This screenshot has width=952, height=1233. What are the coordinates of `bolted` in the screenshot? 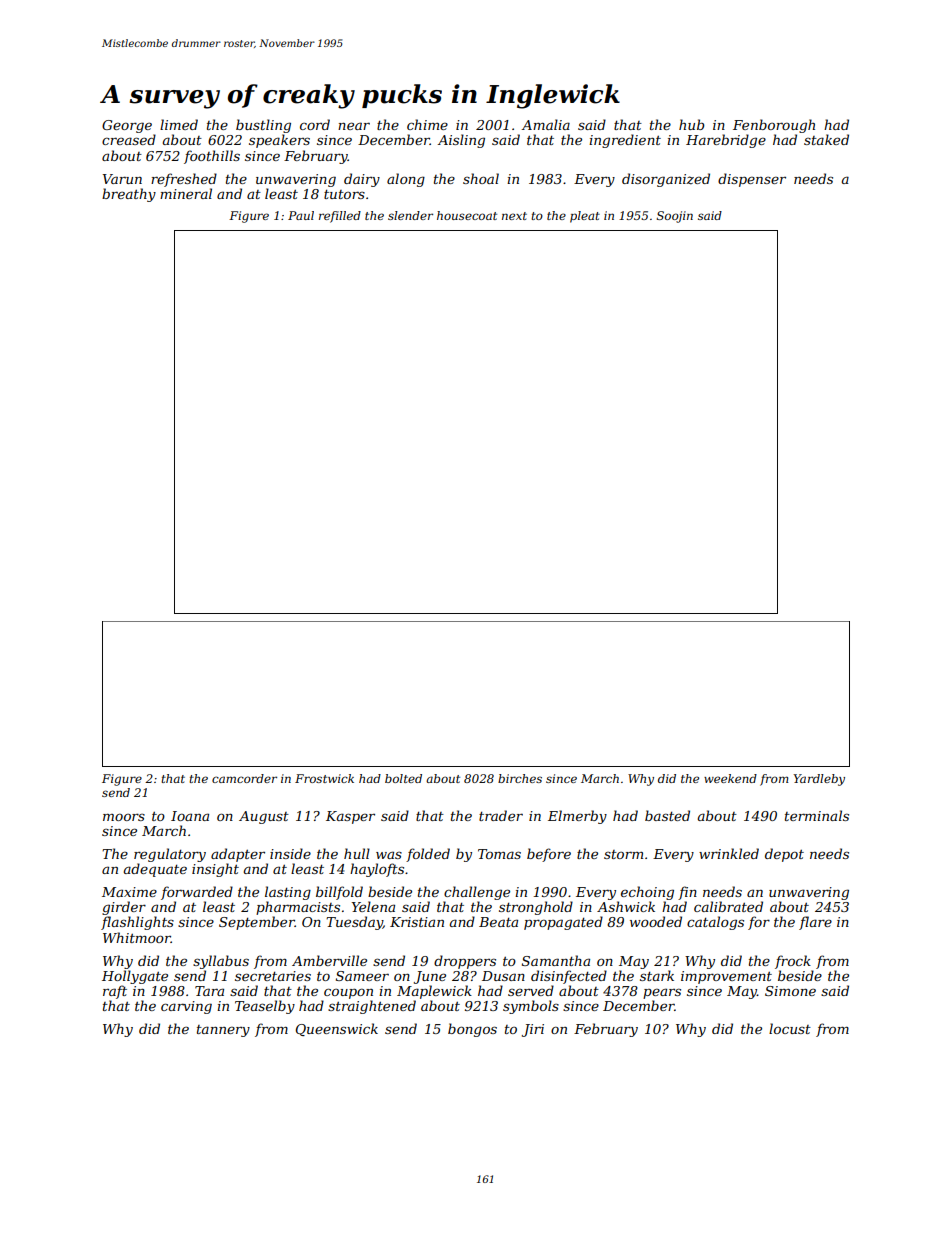 It's located at (403, 778).
